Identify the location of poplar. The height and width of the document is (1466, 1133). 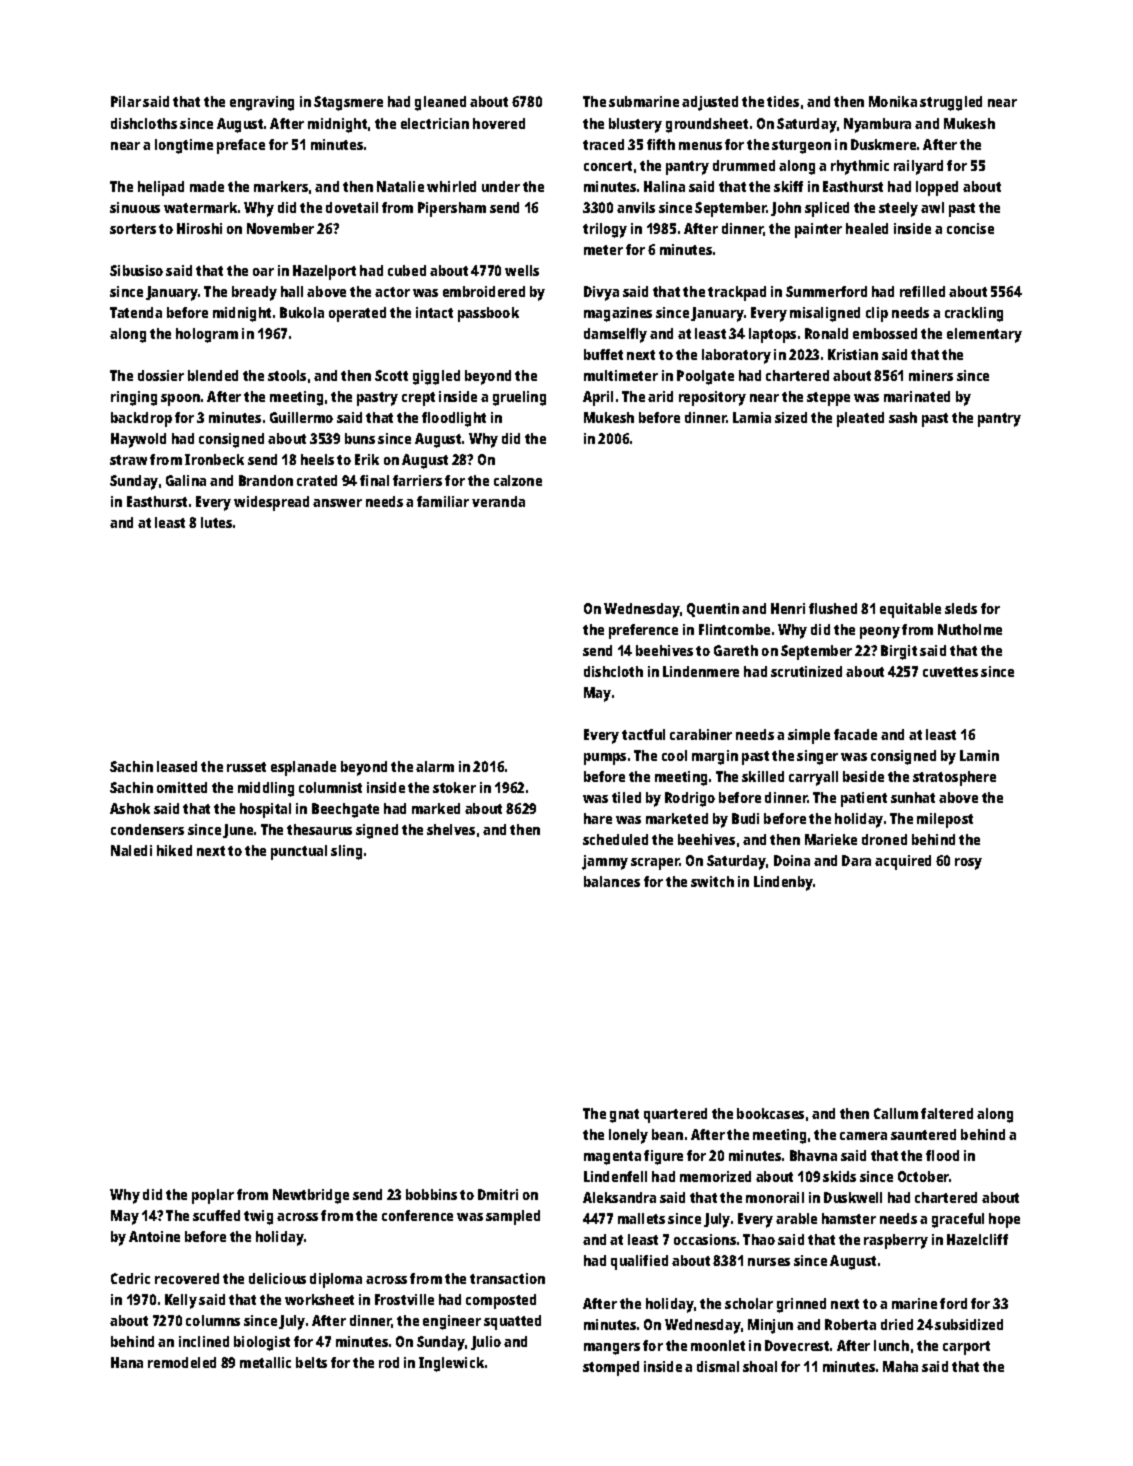
(213, 1196).
